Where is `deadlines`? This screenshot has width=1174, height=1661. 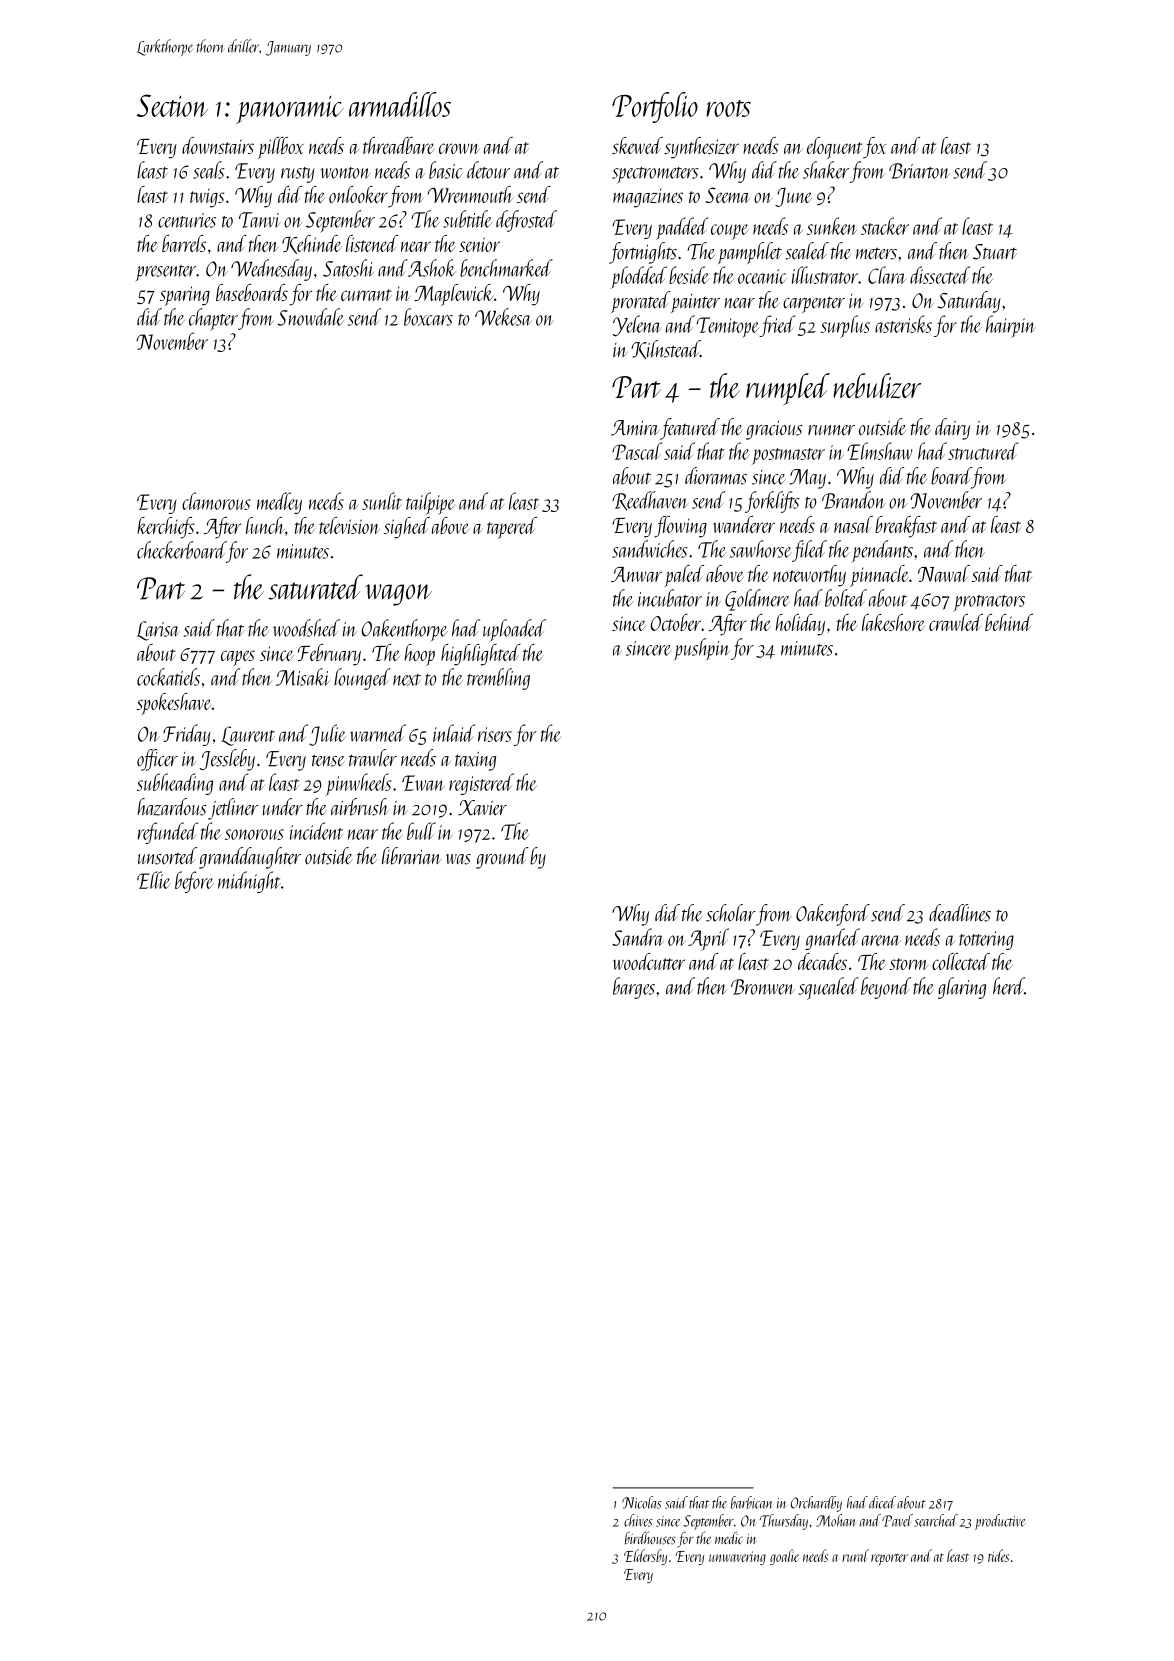 deadlines is located at coordinates (960, 913).
